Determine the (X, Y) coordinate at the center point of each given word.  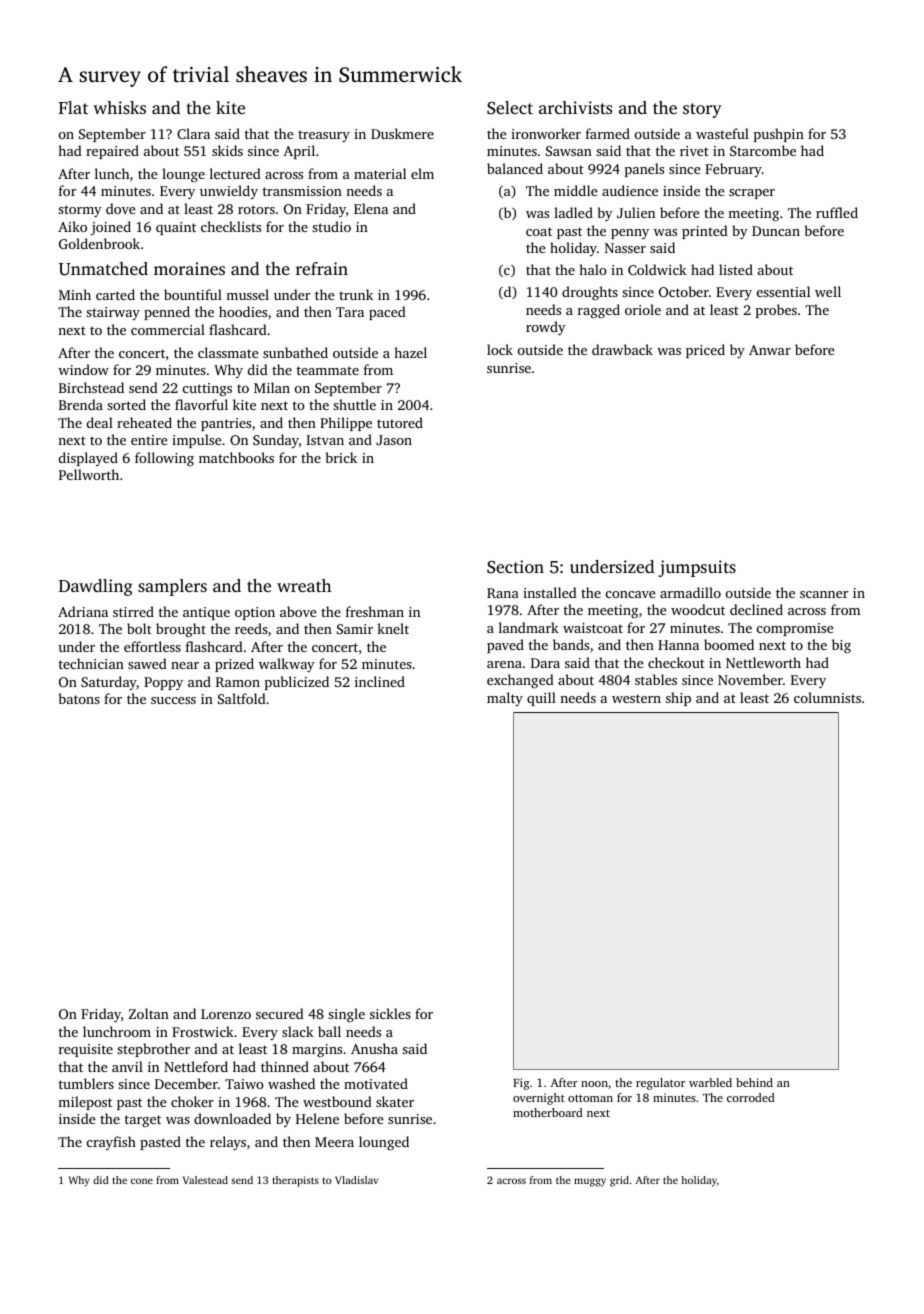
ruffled (837, 212)
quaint (176, 228)
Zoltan (149, 1013)
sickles (390, 1013)
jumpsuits (697, 568)
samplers (172, 587)
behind (754, 1082)
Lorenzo (226, 1014)
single (346, 1015)
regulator (660, 1084)
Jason (394, 440)
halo (593, 269)
